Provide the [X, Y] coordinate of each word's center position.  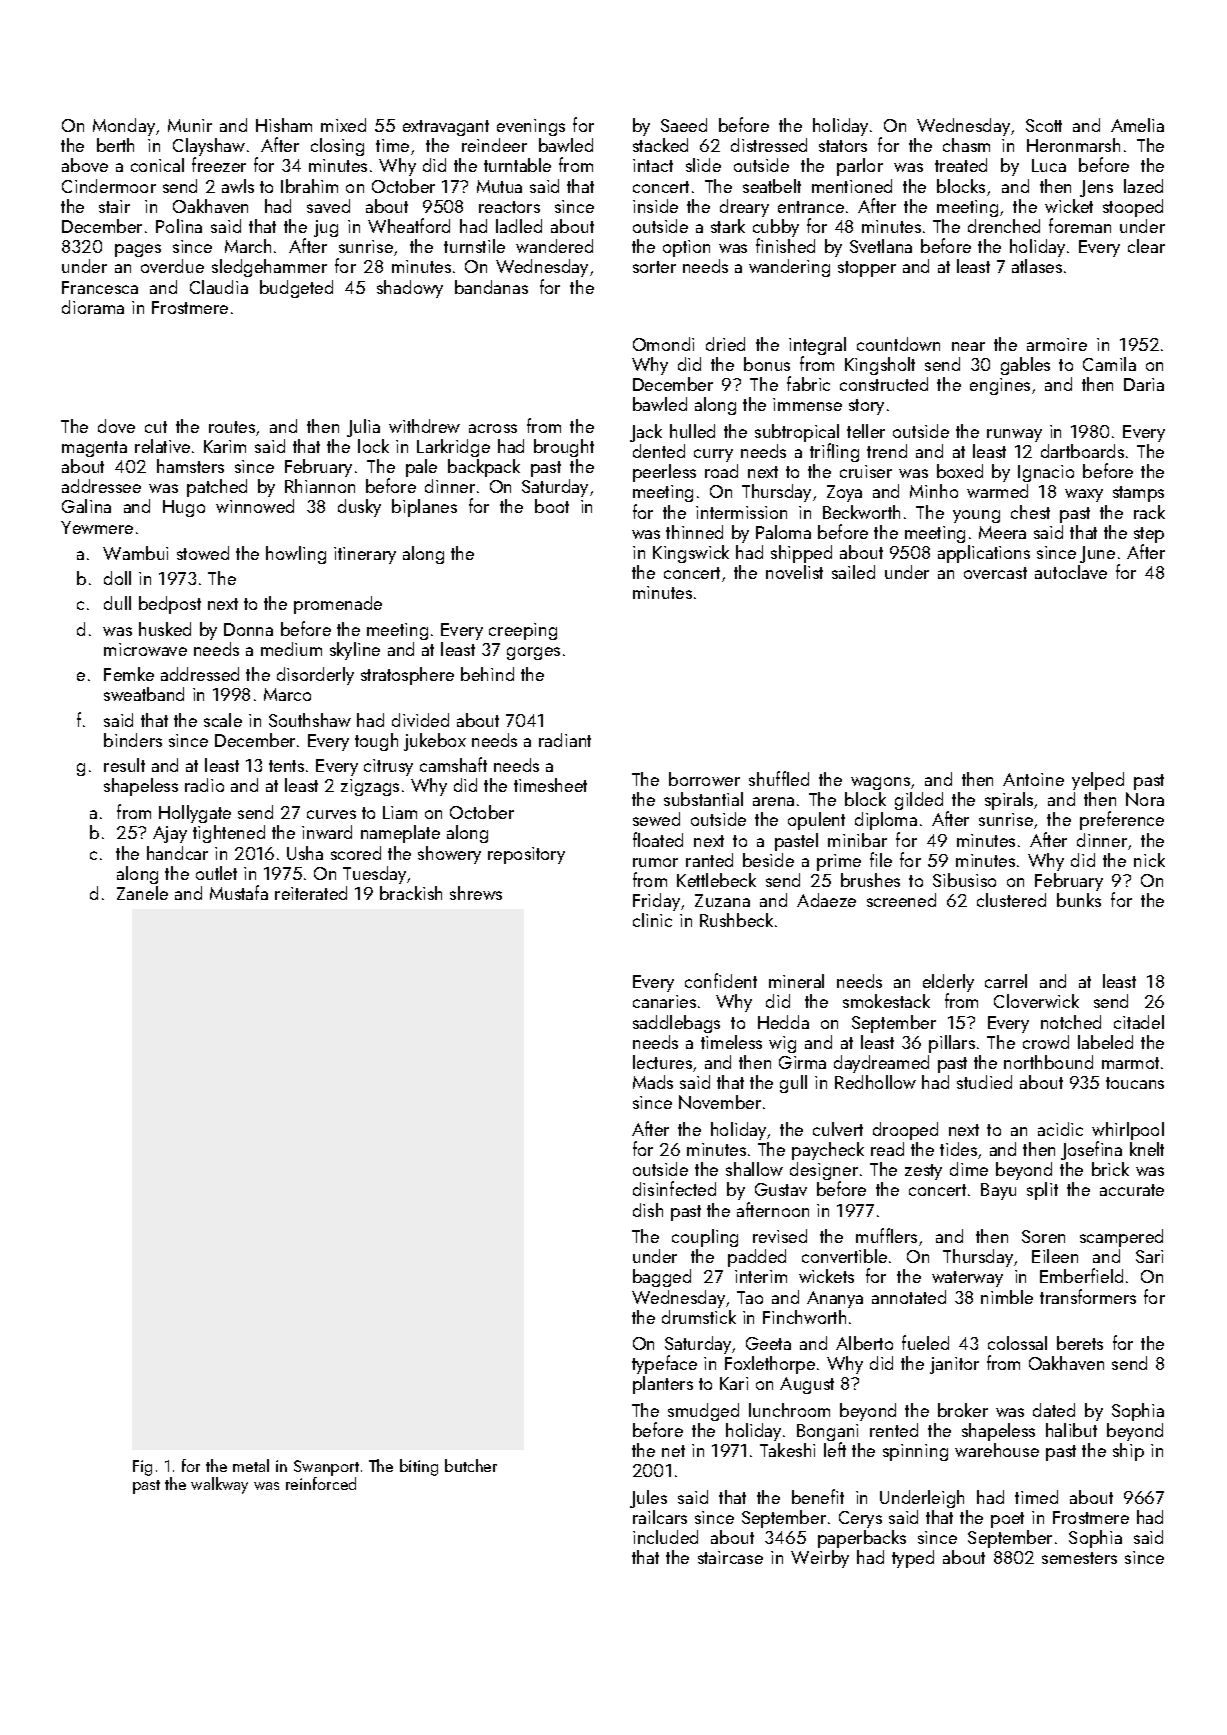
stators [843, 146]
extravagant [446, 128]
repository [526, 855]
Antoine [1033, 779]
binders [133, 740]
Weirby [820, 1559]
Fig [142, 1468]
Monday [124, 127]
